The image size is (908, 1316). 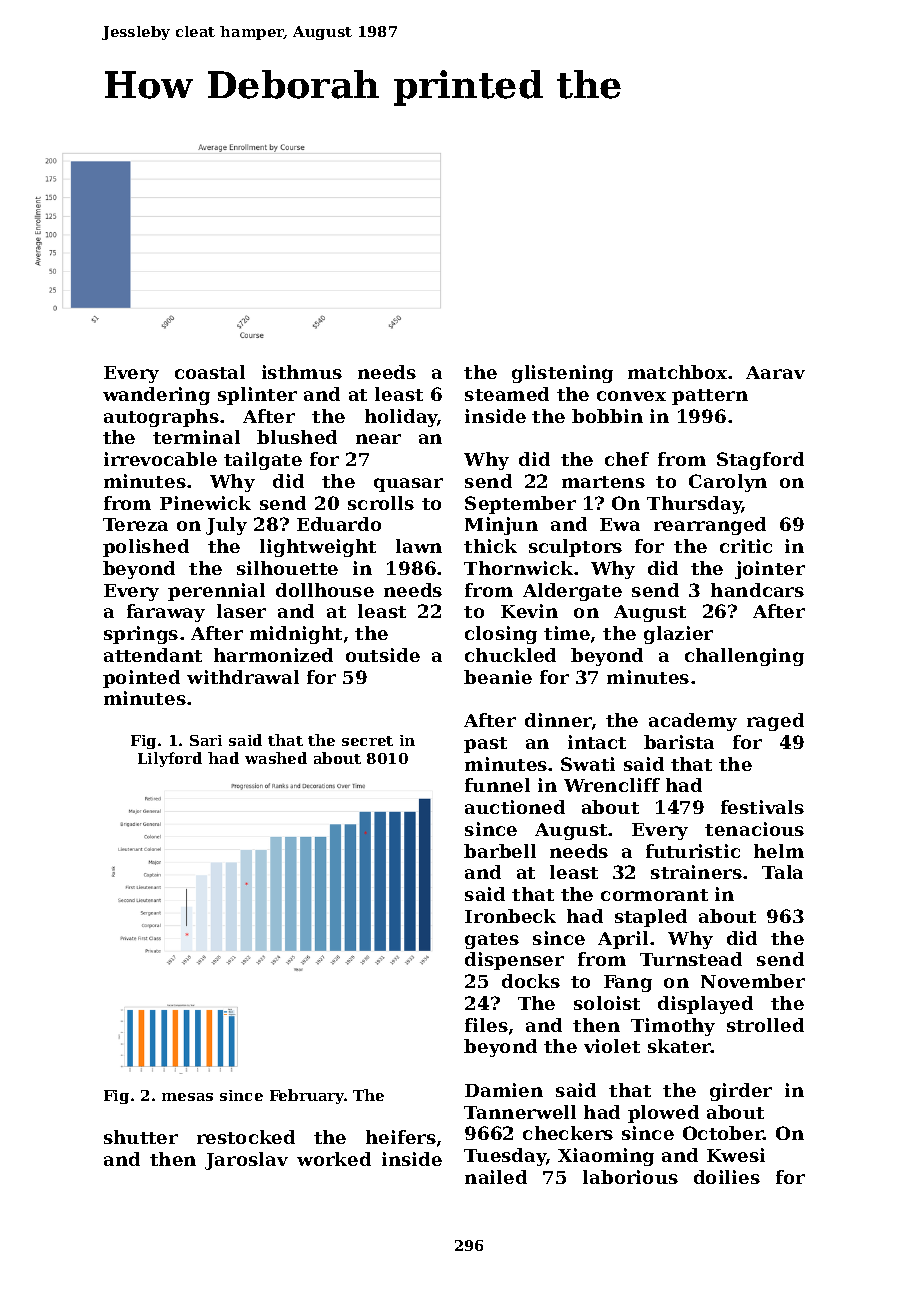 What do you see at coordinates (302, 372) in the page?
I see `isthmus` at bounding box center [302, 372].
